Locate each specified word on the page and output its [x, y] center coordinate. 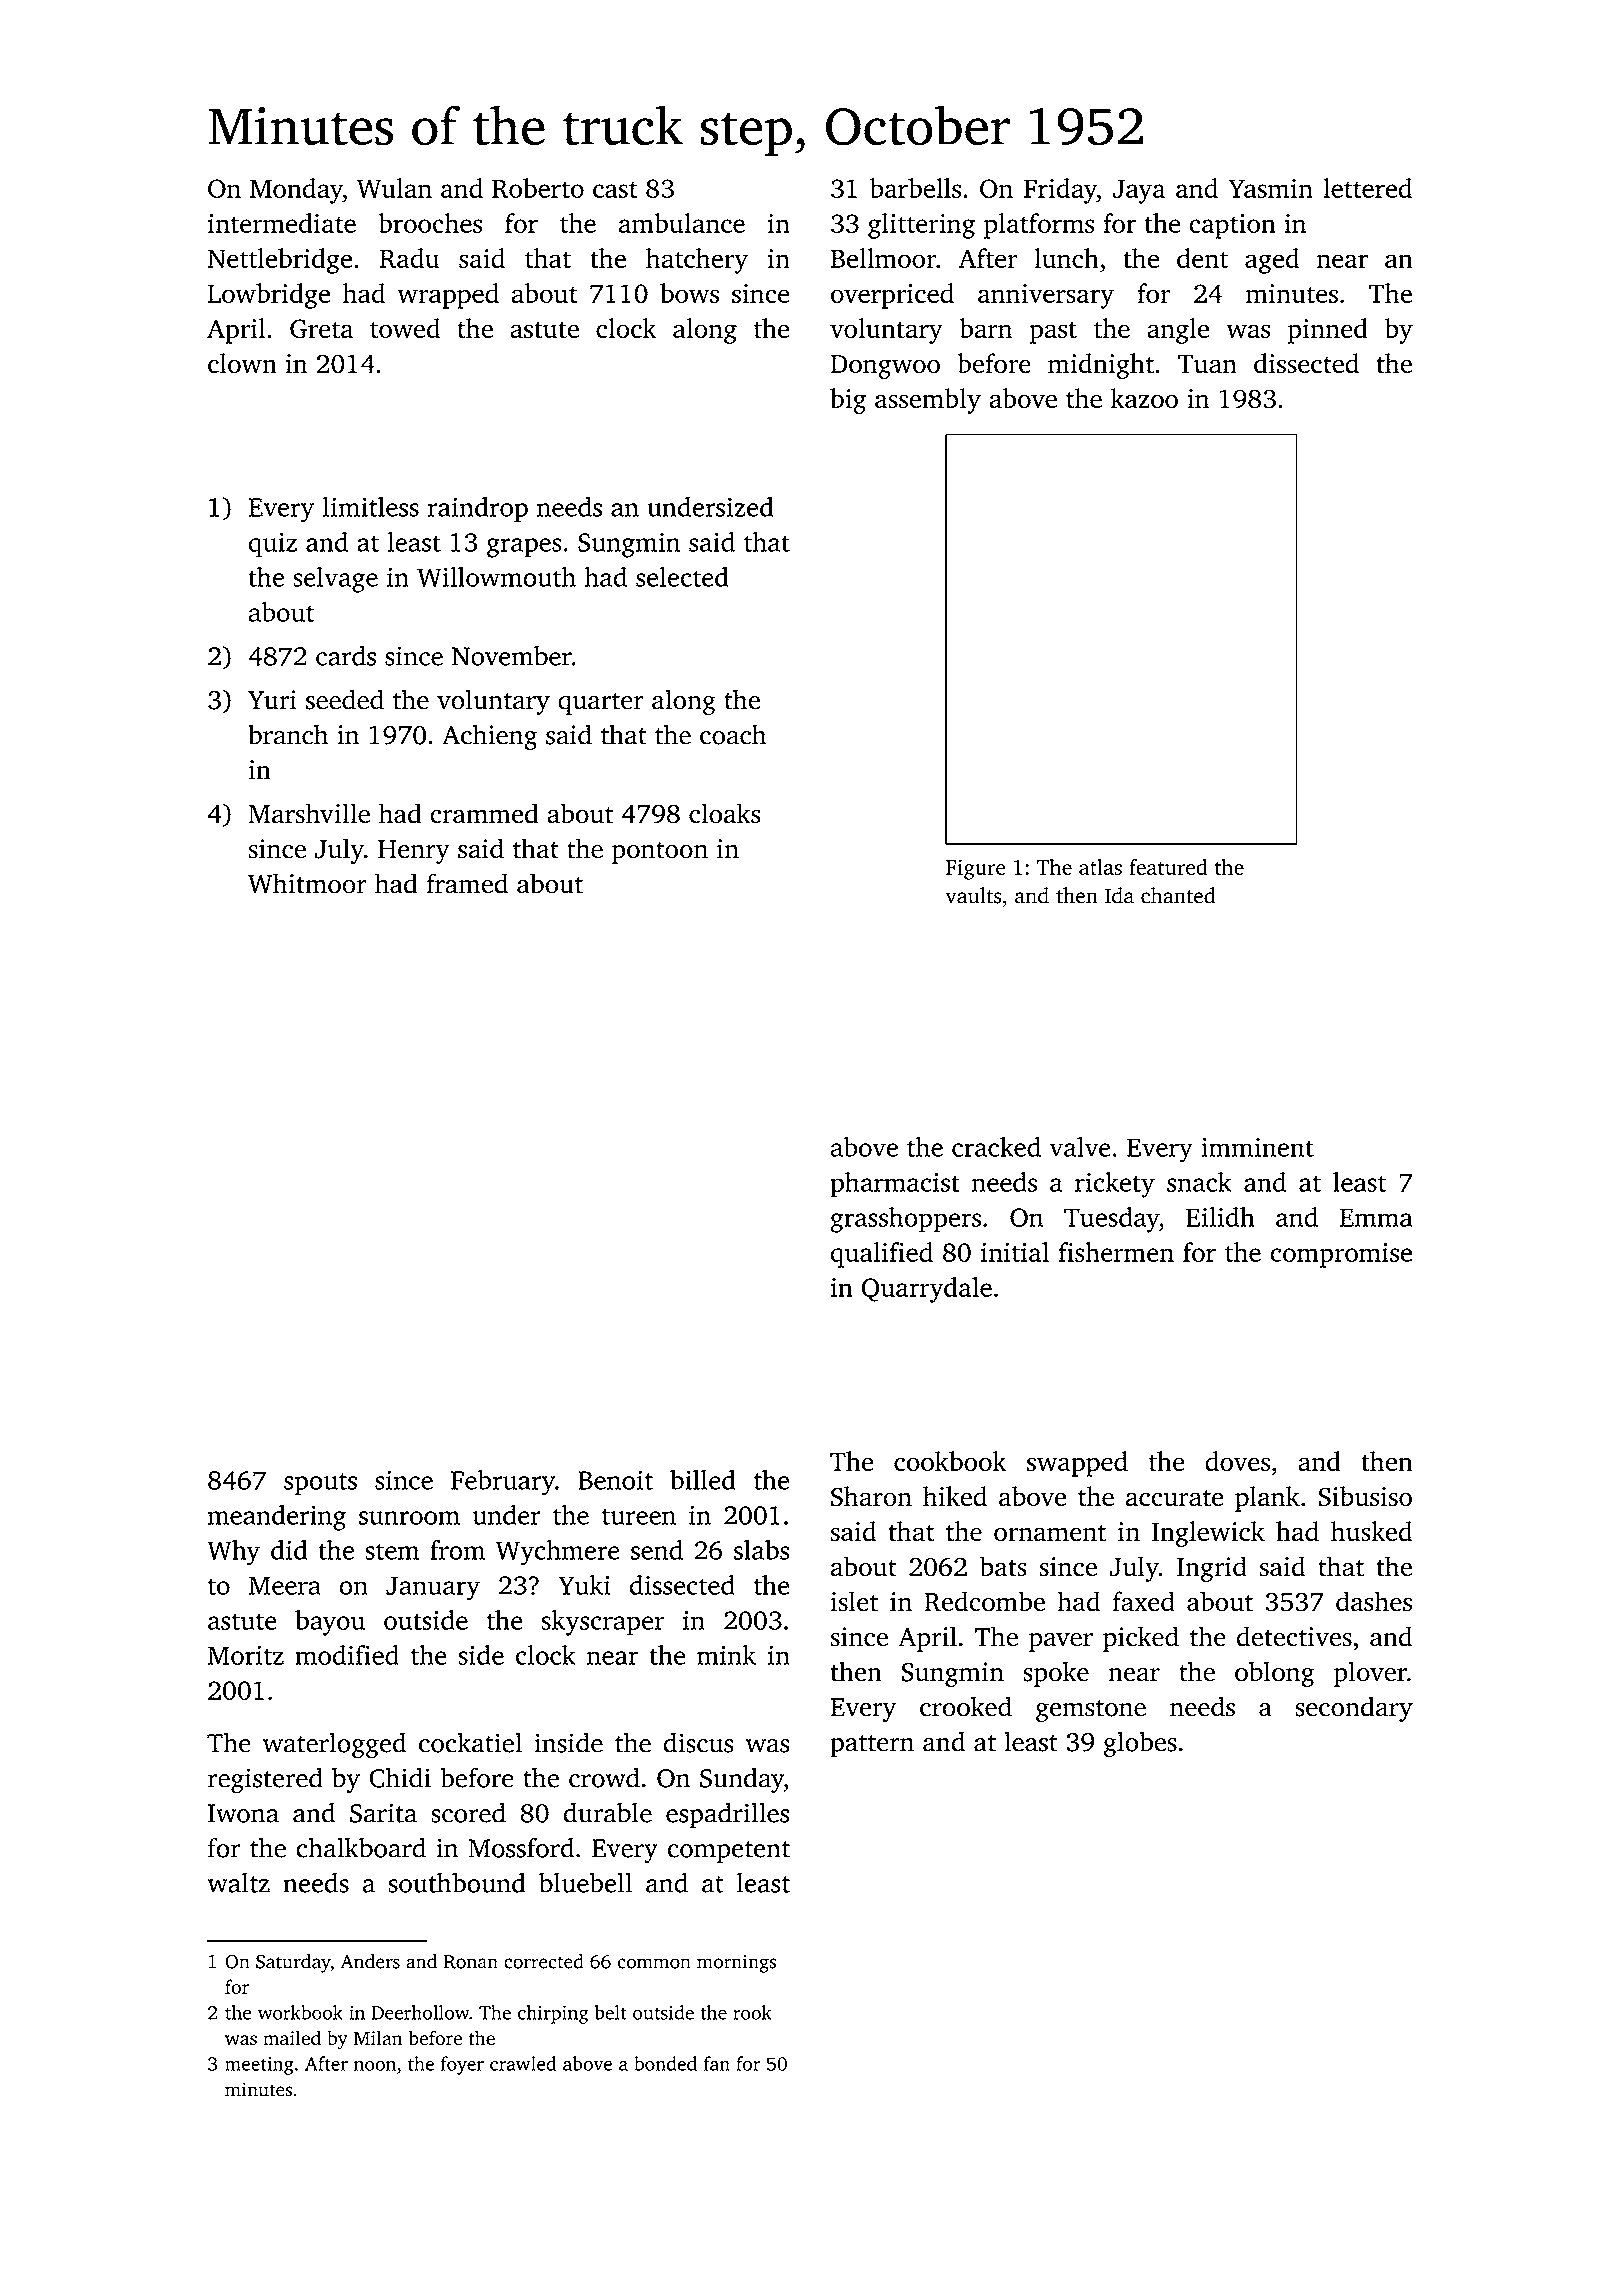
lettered [1367, 188]
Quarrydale [926, 1290]
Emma [1376, 1217]
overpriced [892, 296]
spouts [320, 1484]
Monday [296, 191]
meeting [259, 2066]
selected [682, 577]
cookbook [950, 1461]
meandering [277, 1518]
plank [1267, 1499]
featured [1168, 867]
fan [717, 2063]
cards [346, 655]
